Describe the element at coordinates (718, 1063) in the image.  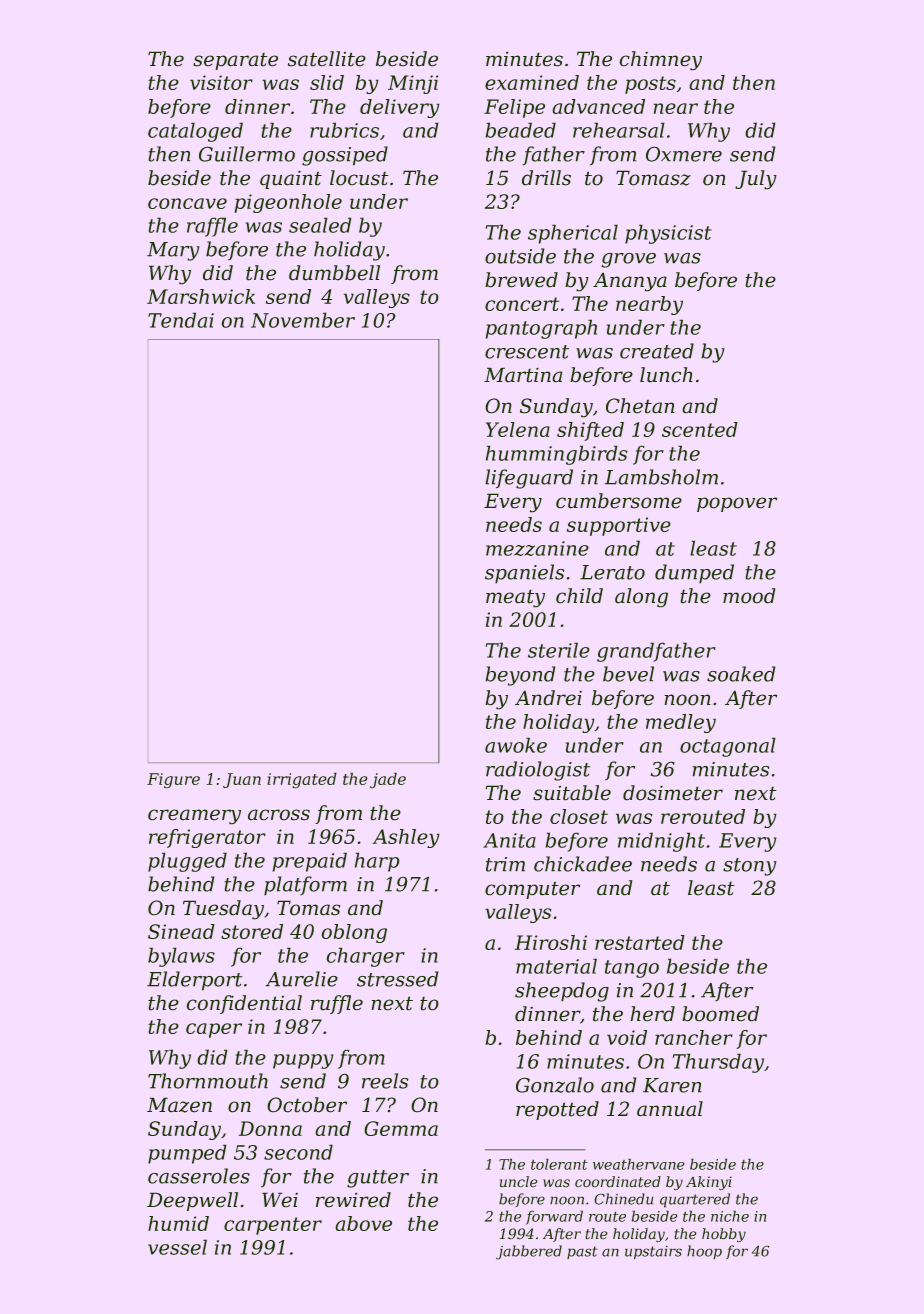
I see `Thursday` at that location.
